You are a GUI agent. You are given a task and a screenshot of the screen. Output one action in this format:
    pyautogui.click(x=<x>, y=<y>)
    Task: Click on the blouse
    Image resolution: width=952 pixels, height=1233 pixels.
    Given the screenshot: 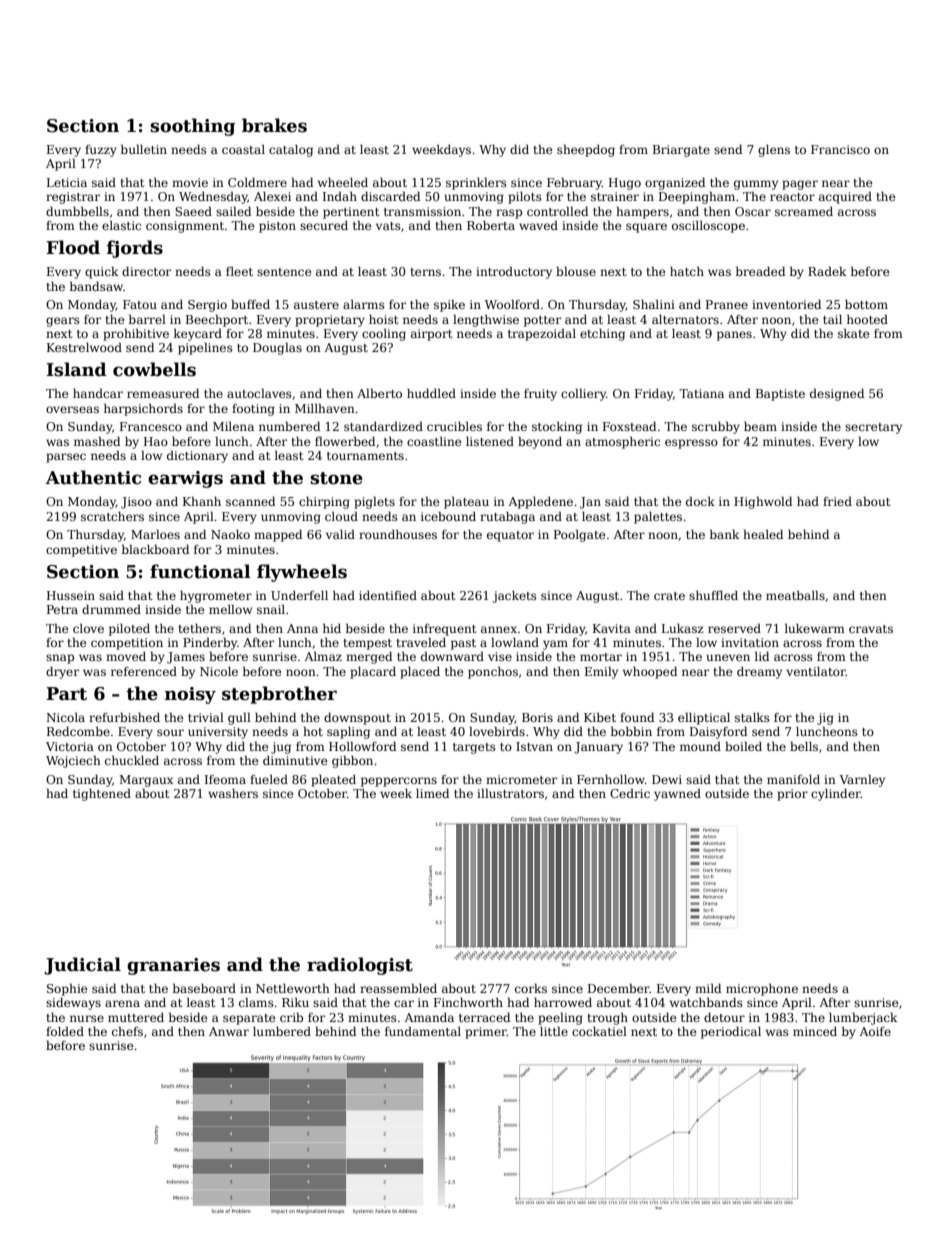 What is the action you would take?
    pyautogui.click(x=576, y=271)
